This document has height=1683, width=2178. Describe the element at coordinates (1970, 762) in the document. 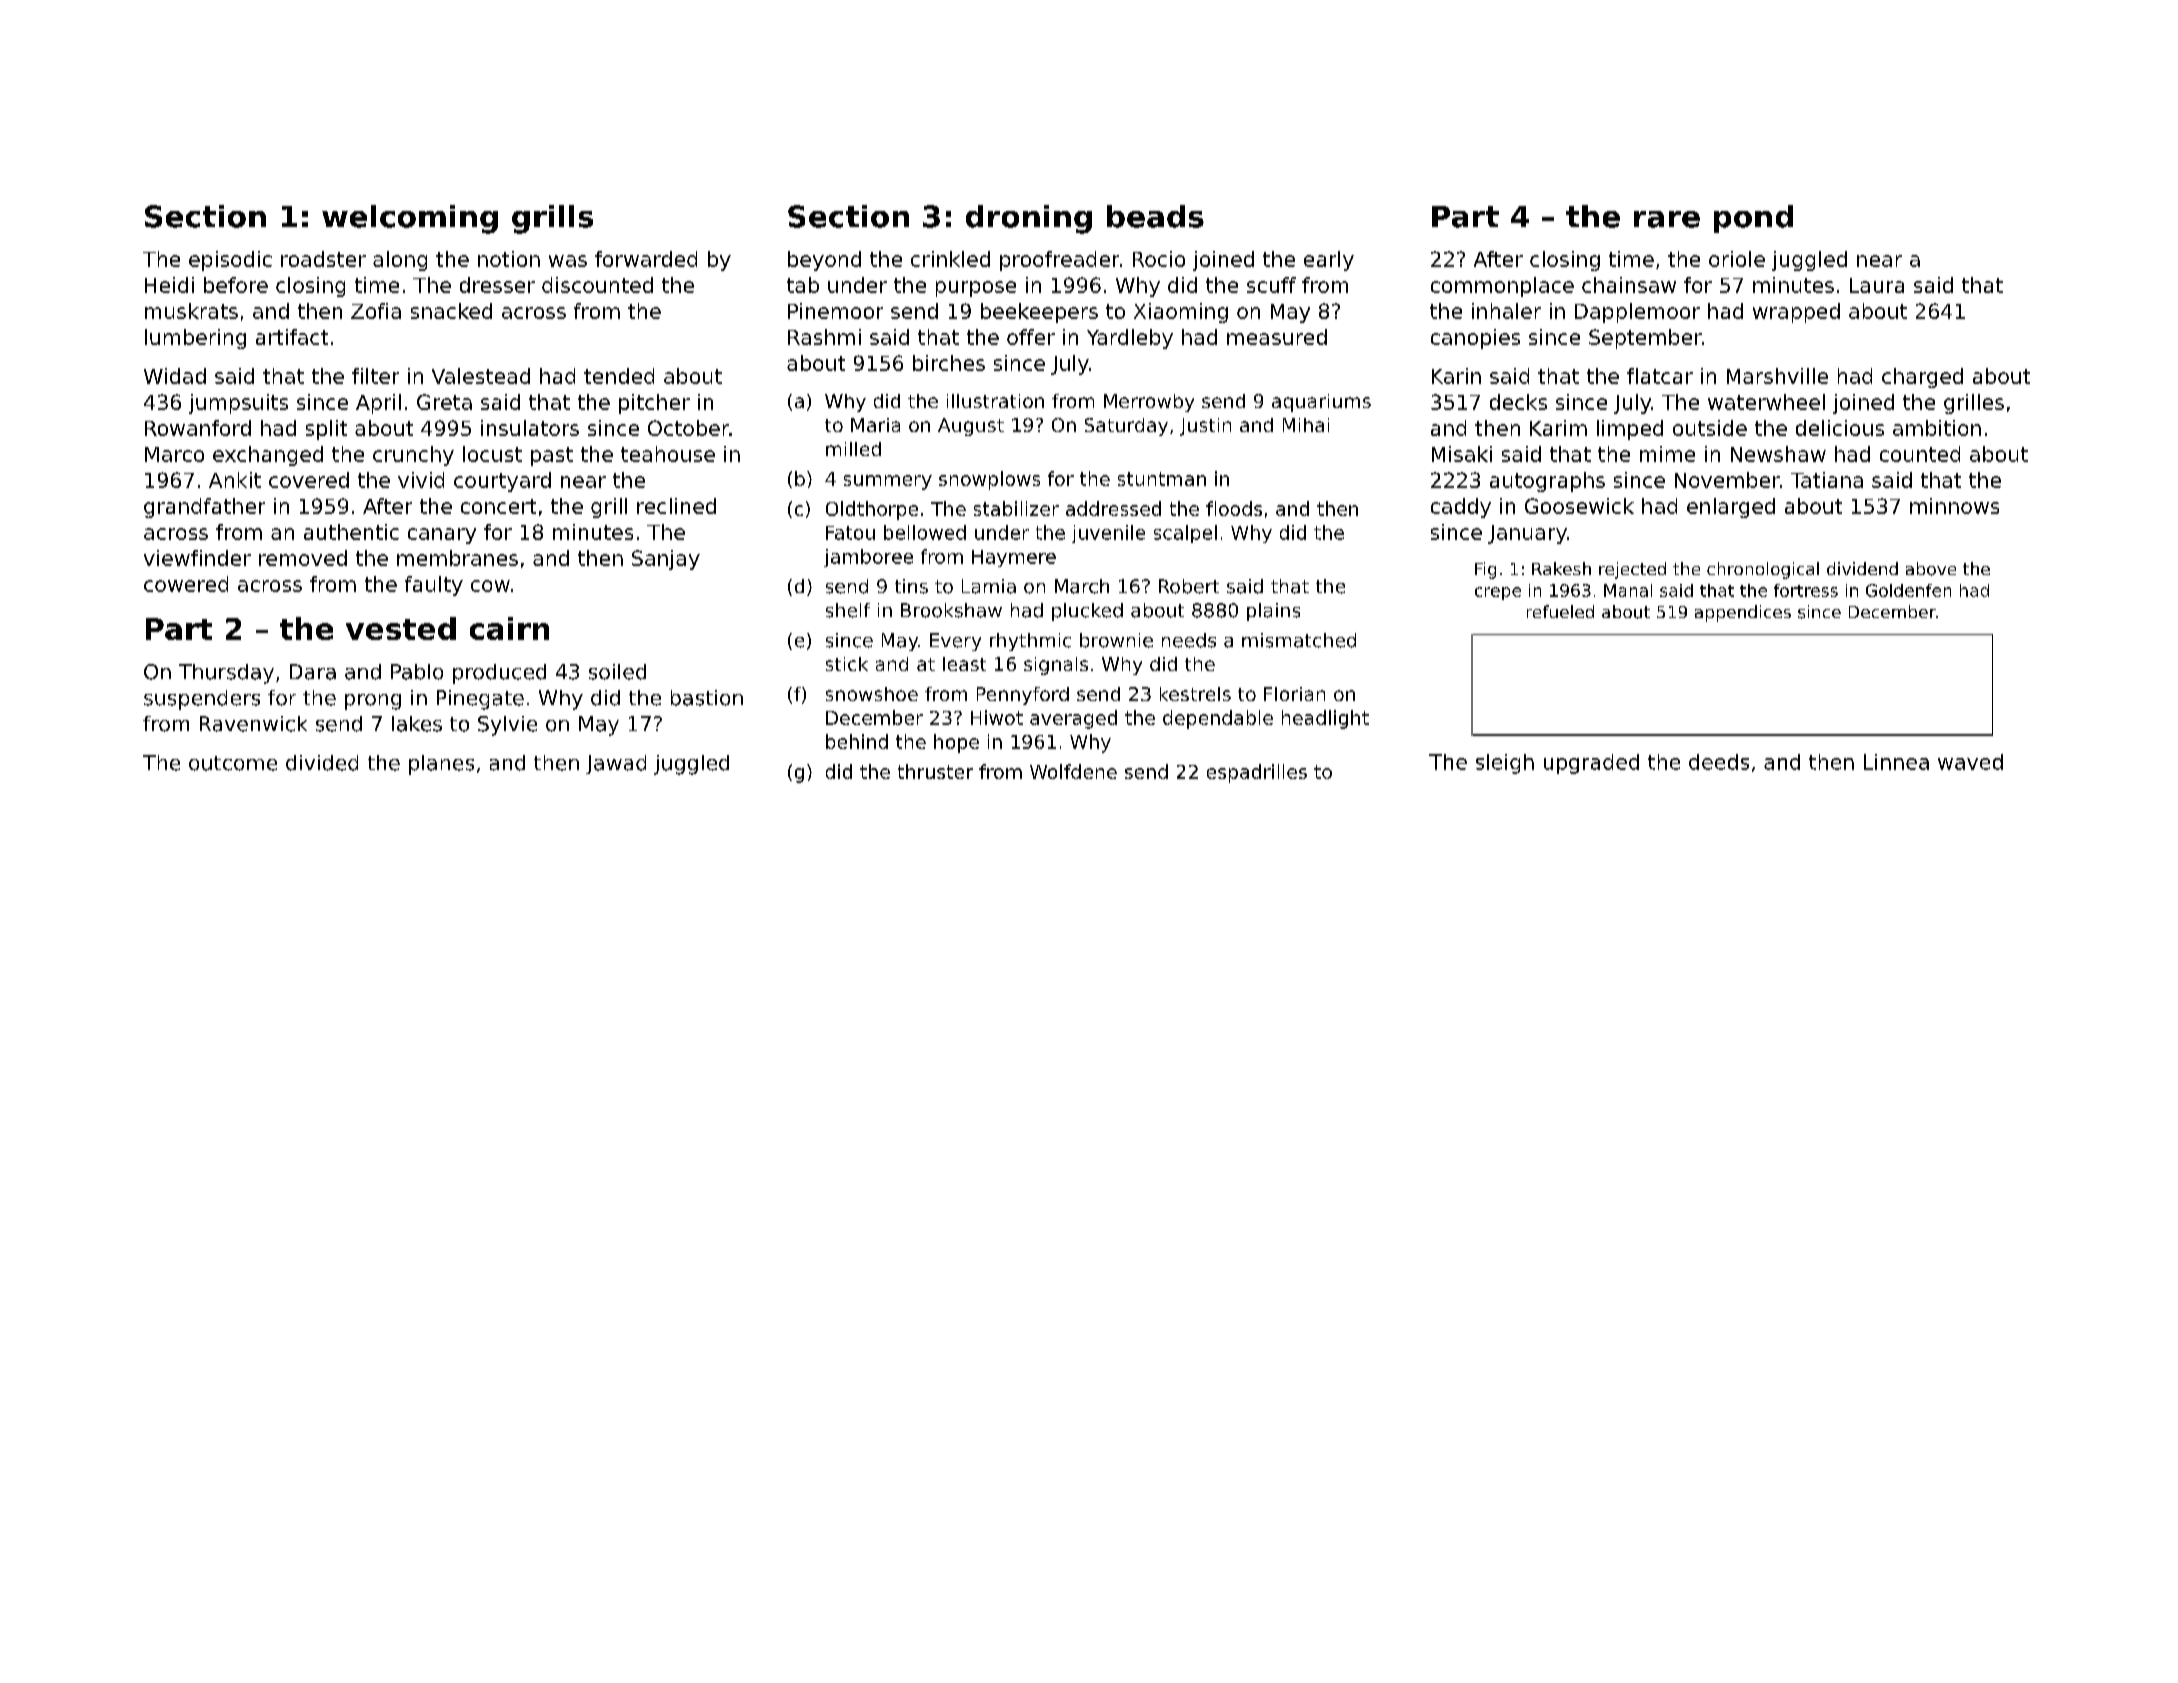

I see `waved` at that location.
